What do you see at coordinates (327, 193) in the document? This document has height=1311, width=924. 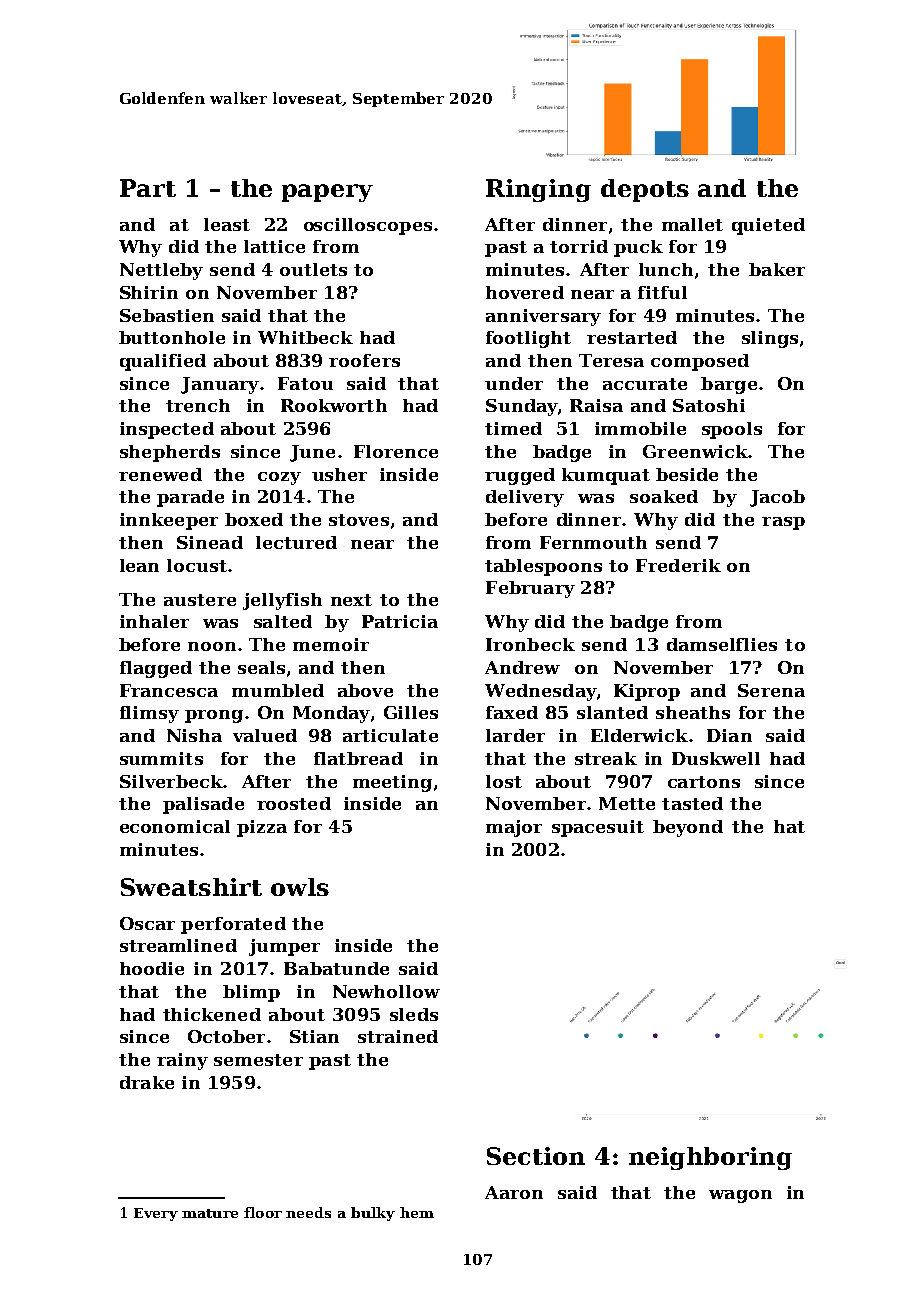 I see `papery` at bounding box center [327, 193].
